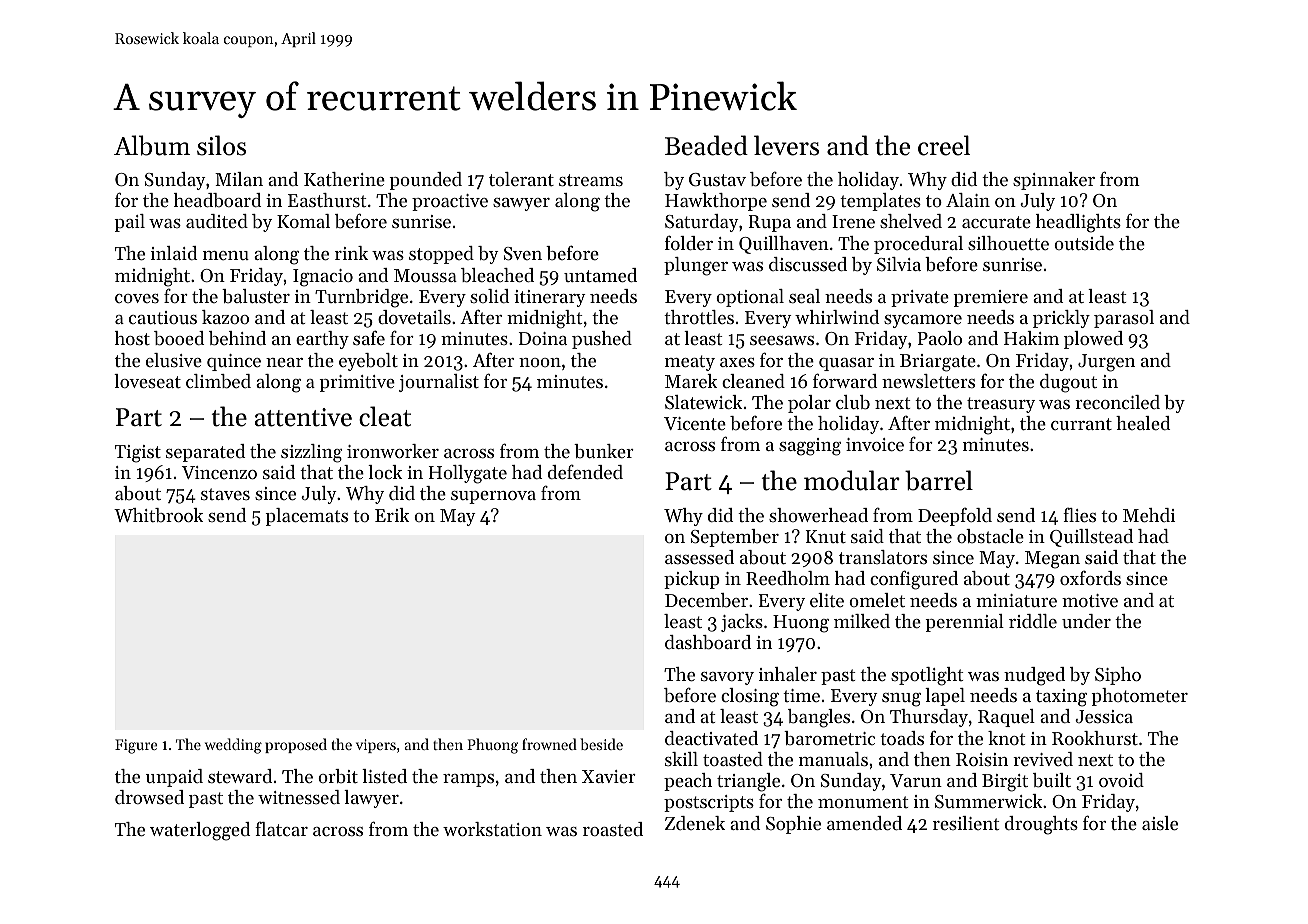 The width and height of the page is (1308, 924). What do you see at coordinates (1160, 823) in the page?
I see `aisle` at bounding box center [1160, 823].
